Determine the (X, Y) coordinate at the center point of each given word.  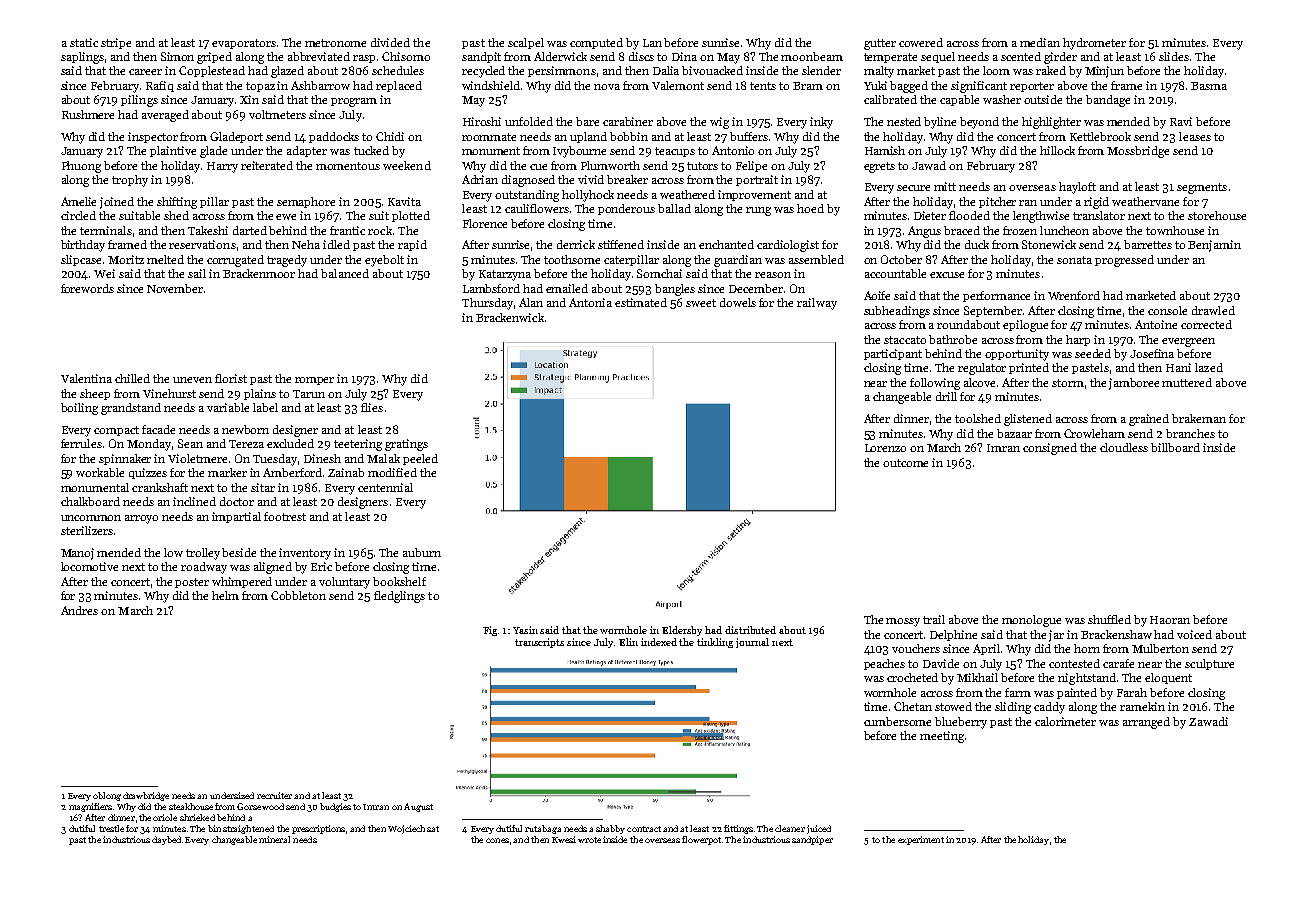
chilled (132, 378)
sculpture (1209, 664)
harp (1078, 340)
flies (372, 407)
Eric (321, 566)
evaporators (244, 44)
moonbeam (812, 56)
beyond (979, 123)
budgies (335, 807)
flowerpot (701, 840)
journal (752, 643)
